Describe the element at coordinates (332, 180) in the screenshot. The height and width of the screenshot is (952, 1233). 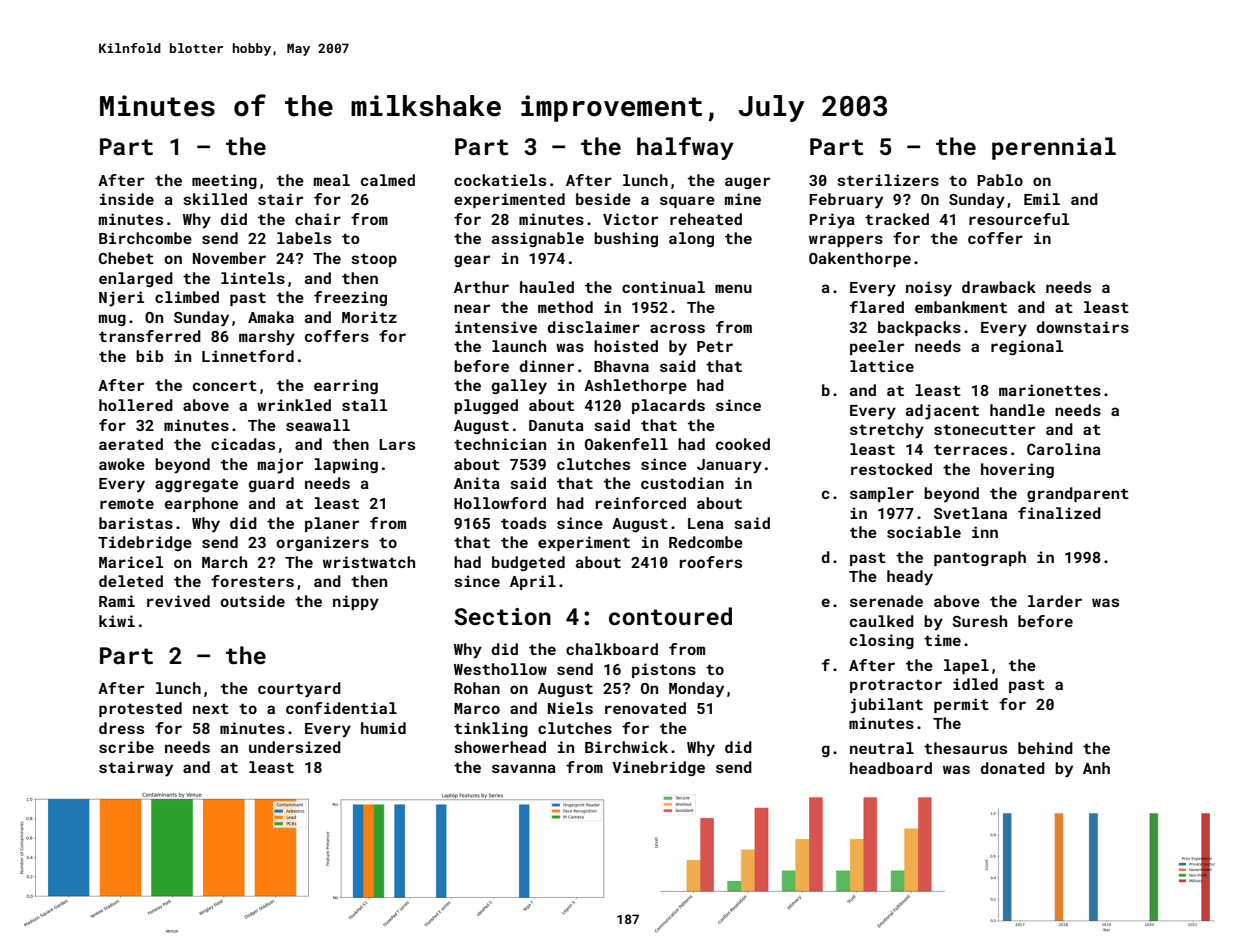
I see `meal` at that location.
